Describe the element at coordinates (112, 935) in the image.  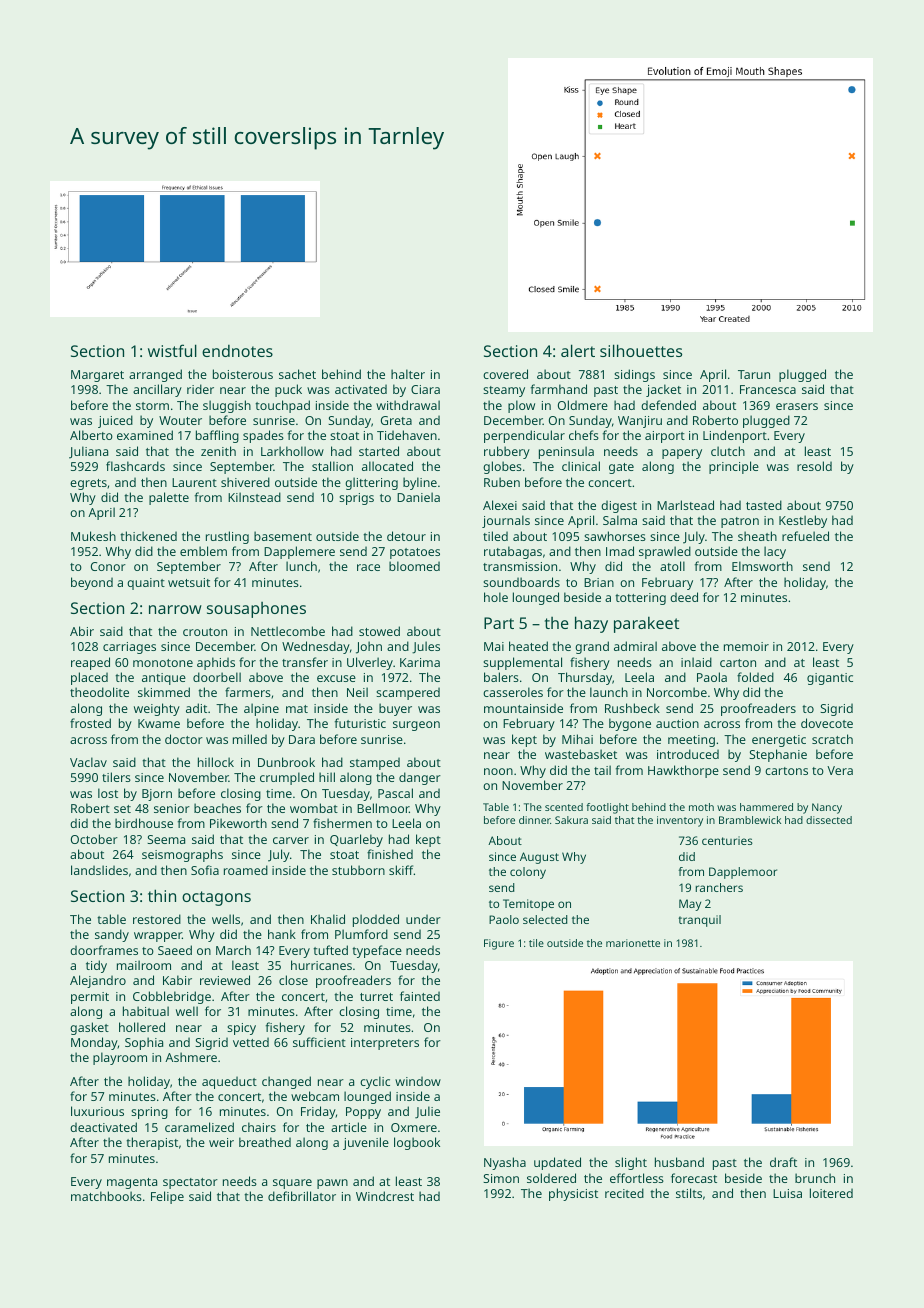
I see `sandy` at that location.
